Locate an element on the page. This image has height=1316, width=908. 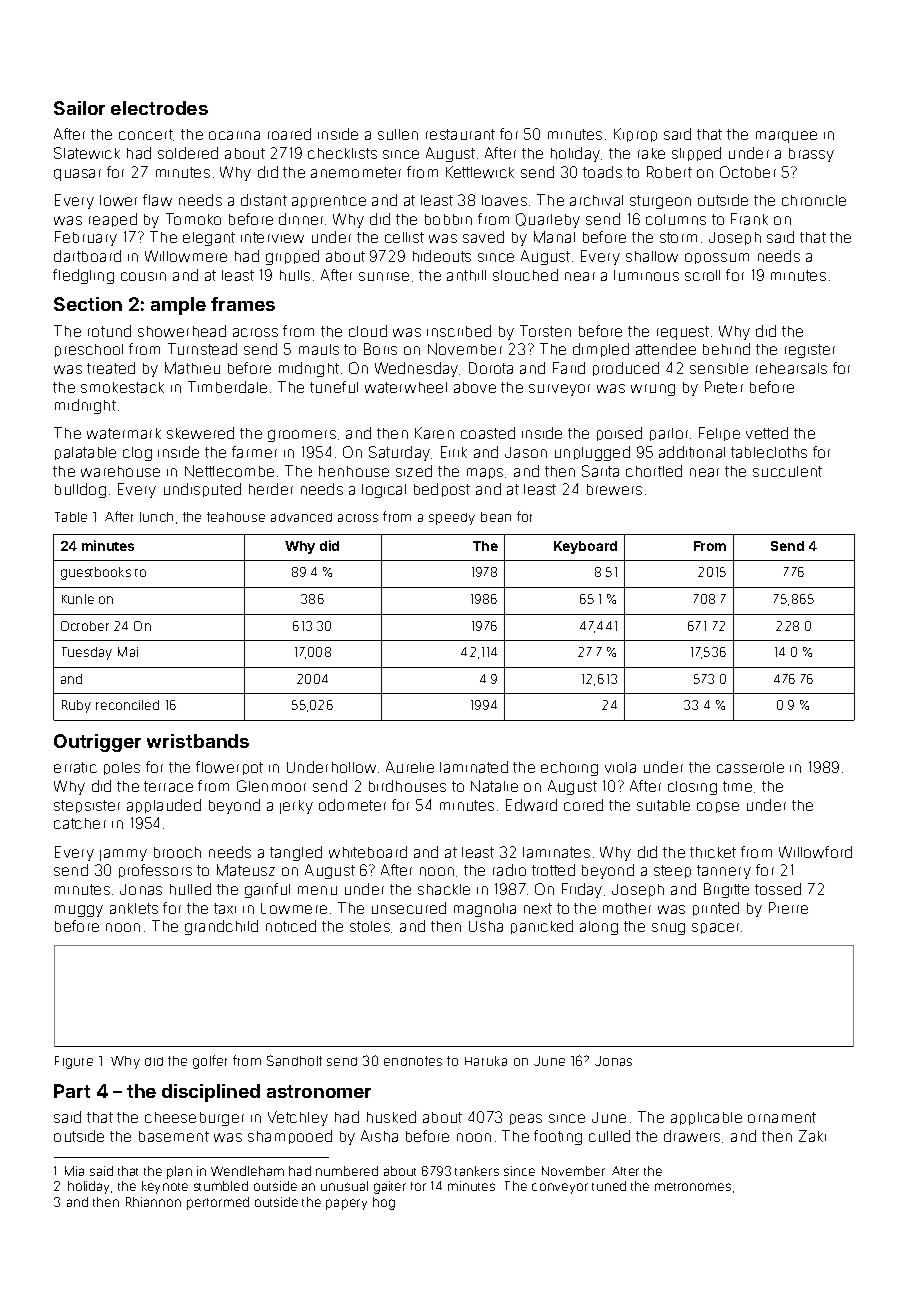
stoles is located at coordinates (370, 926).
